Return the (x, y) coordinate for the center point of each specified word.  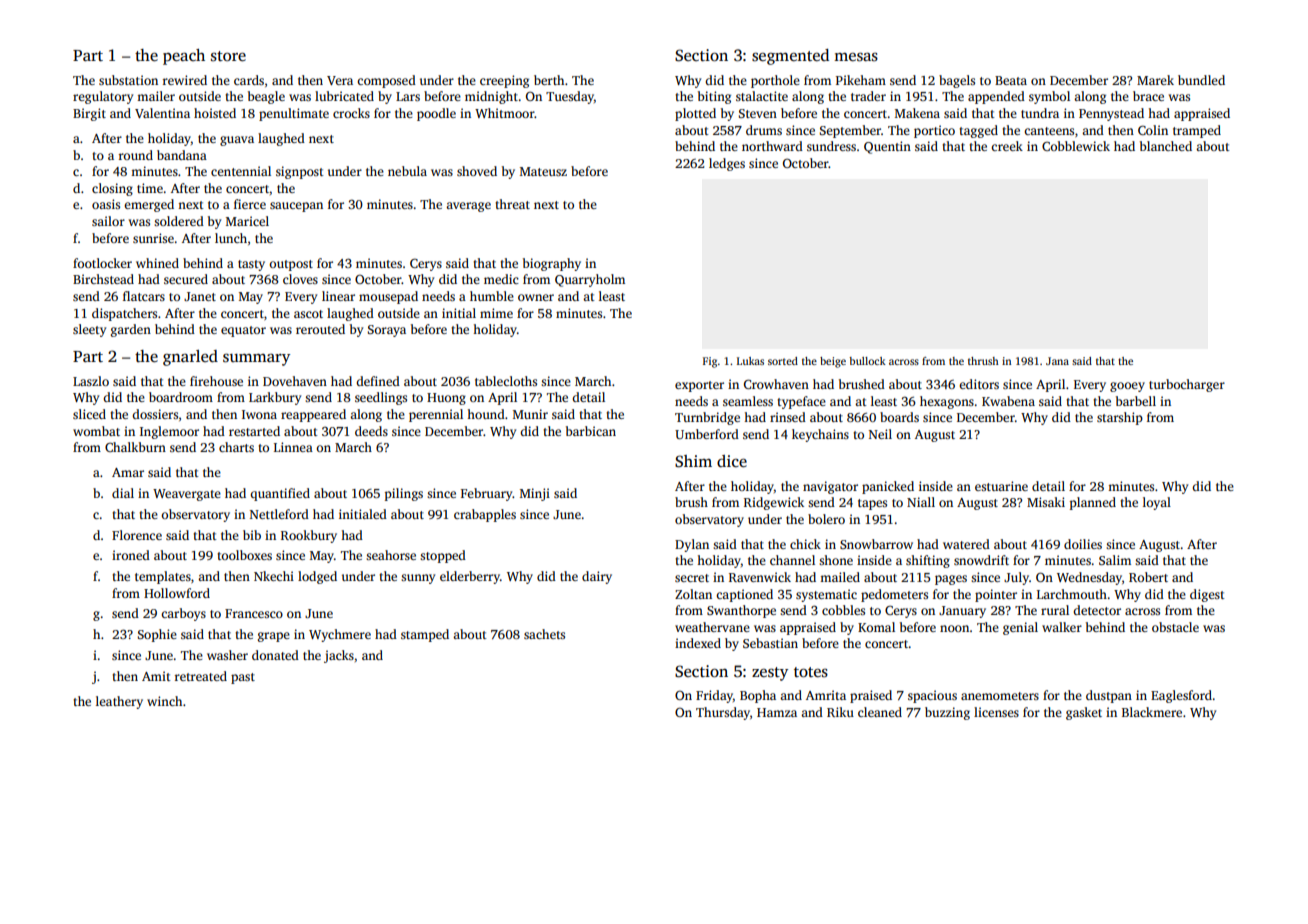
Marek (1155, 80)
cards (249, 80)
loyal (1157, 503)
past (243, 678)
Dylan (692, 545)
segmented (790, 57)
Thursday (723, 713)
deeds (371, 431)
